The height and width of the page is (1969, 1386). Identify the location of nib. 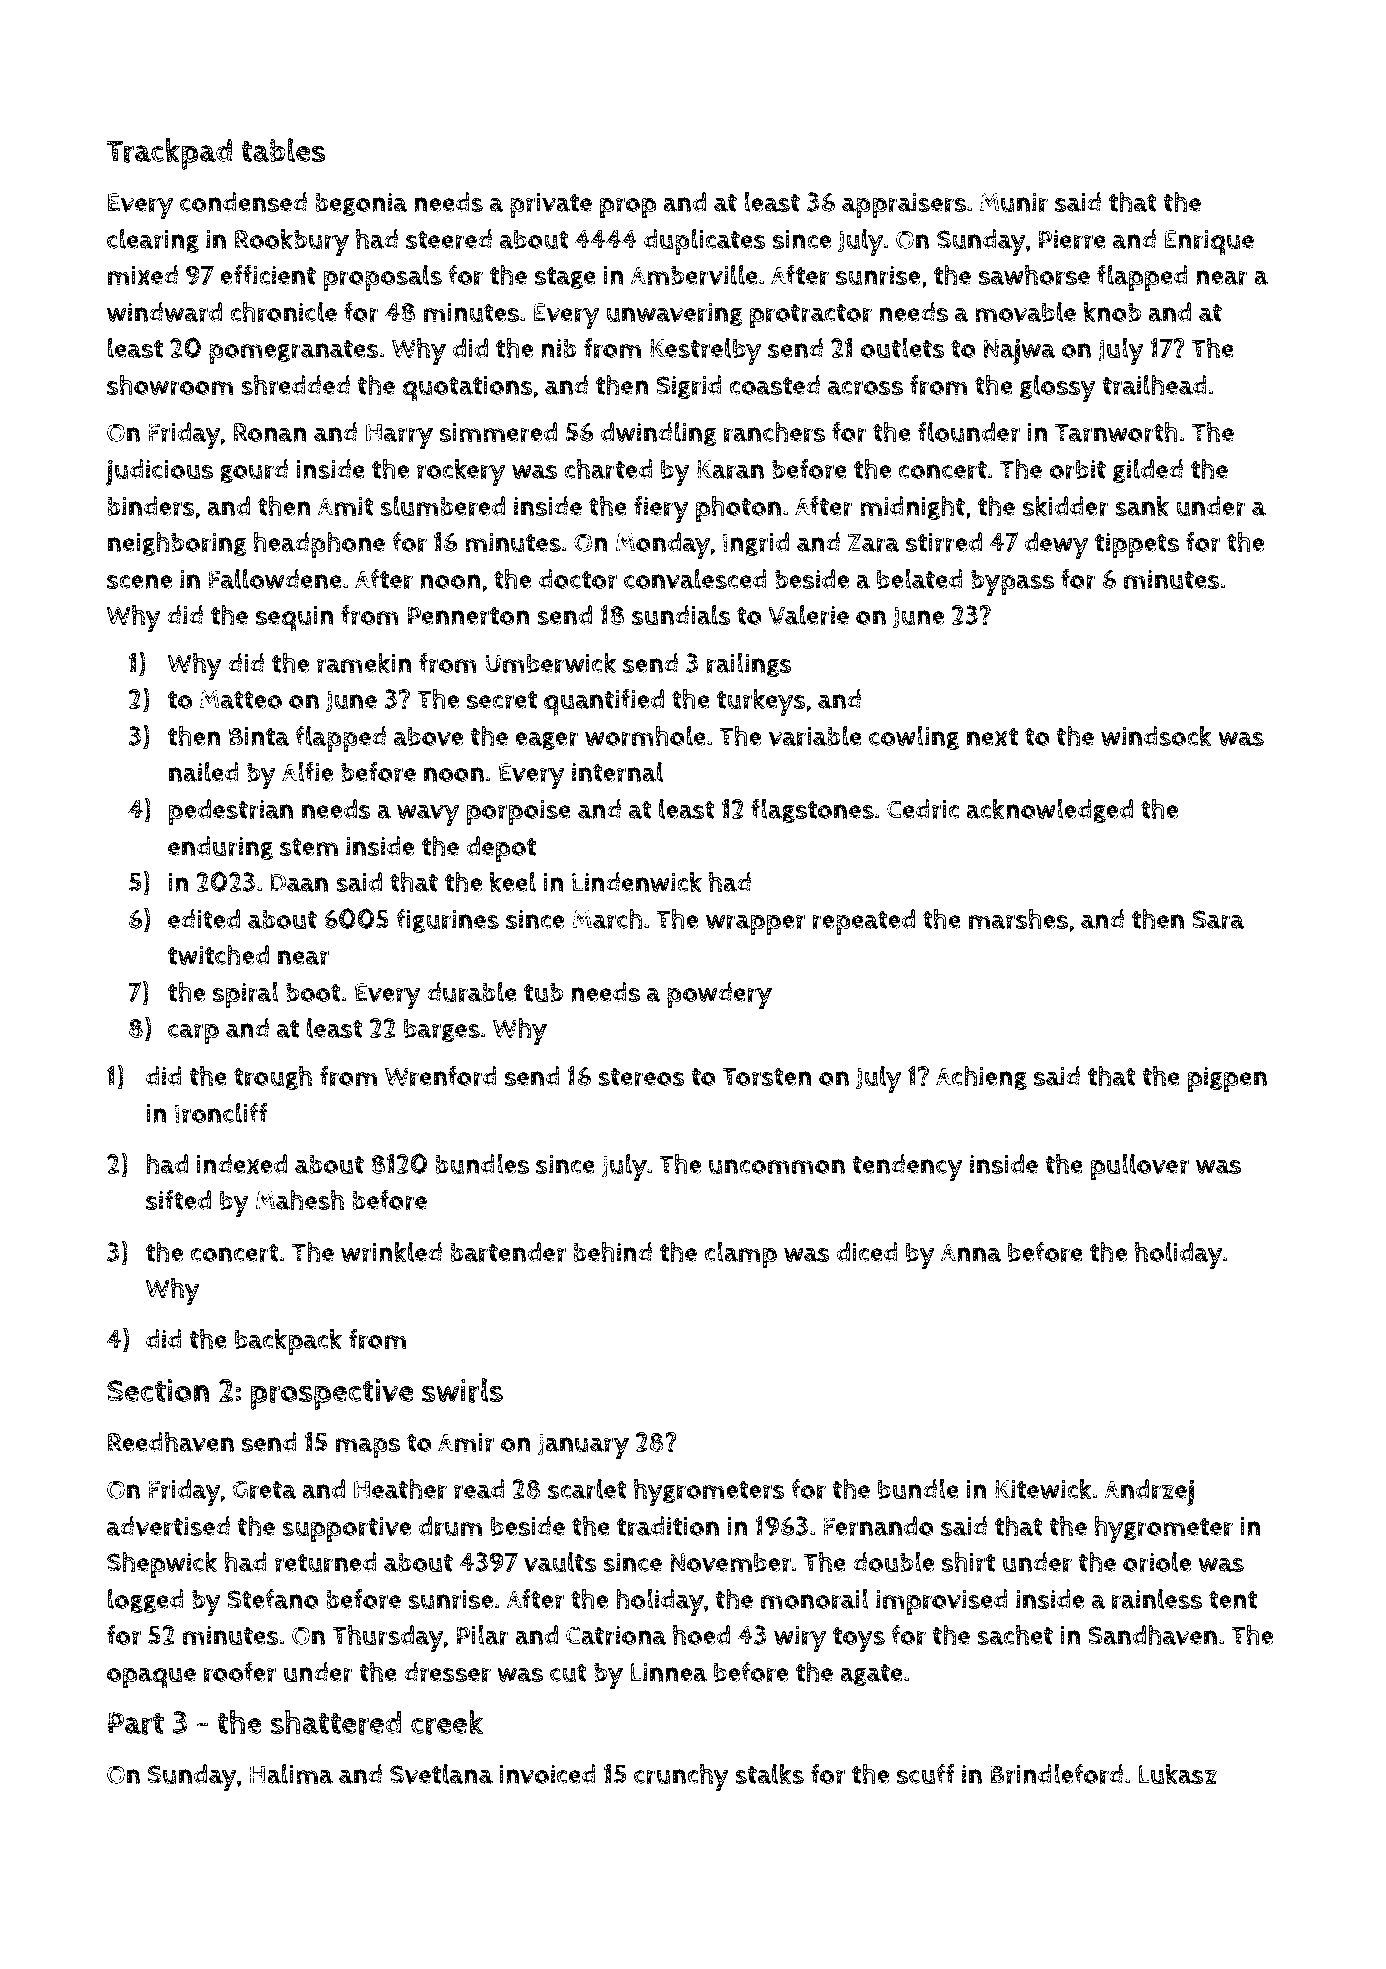
(559, 348).
